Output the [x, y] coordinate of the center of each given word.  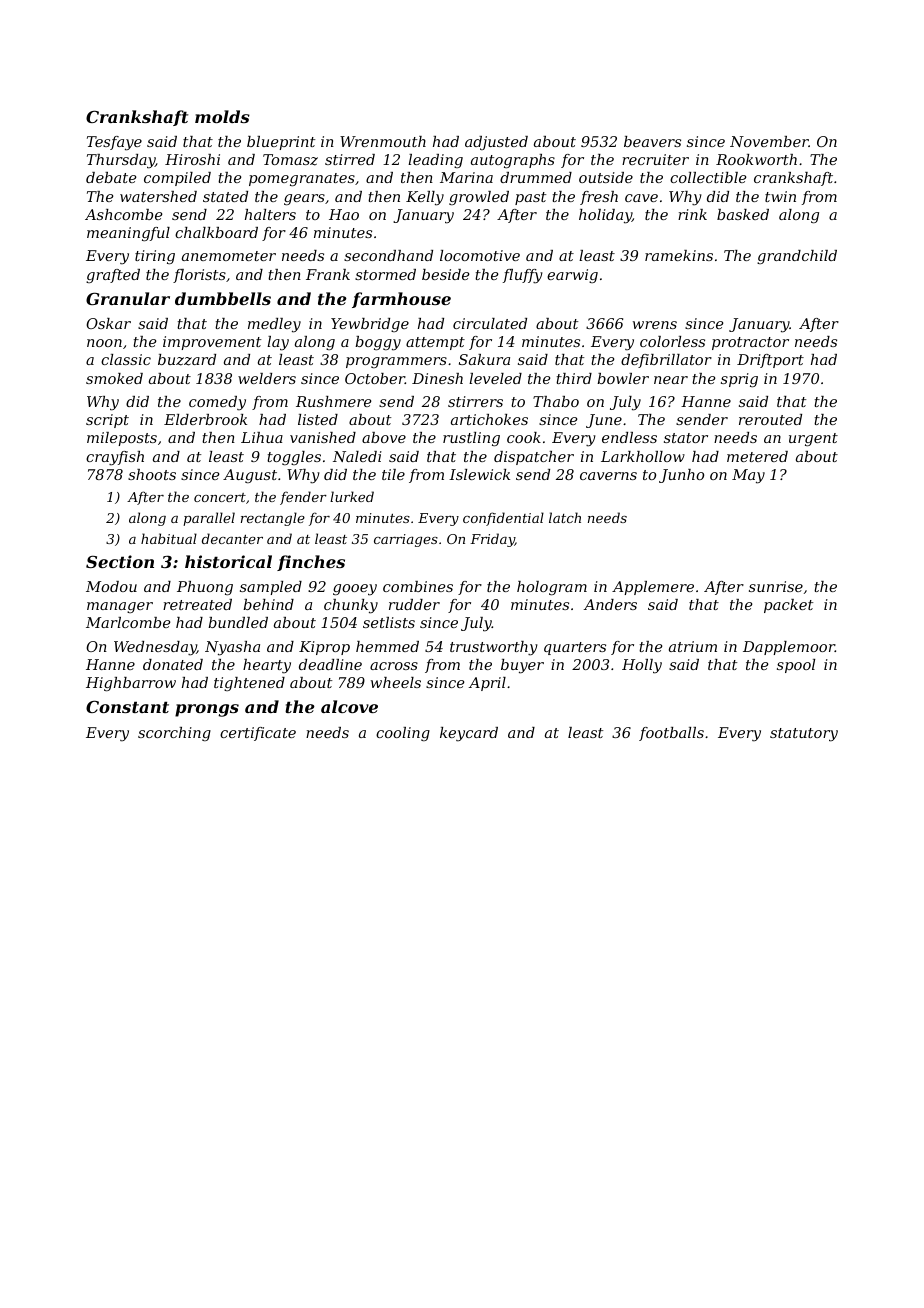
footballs [671, 734]
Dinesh [437, 378]
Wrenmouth [383, 141]
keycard [469, 734]
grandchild [797, 257]
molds [222, 116]
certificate [258, 734]
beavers [652, 141]
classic [126, 359]
